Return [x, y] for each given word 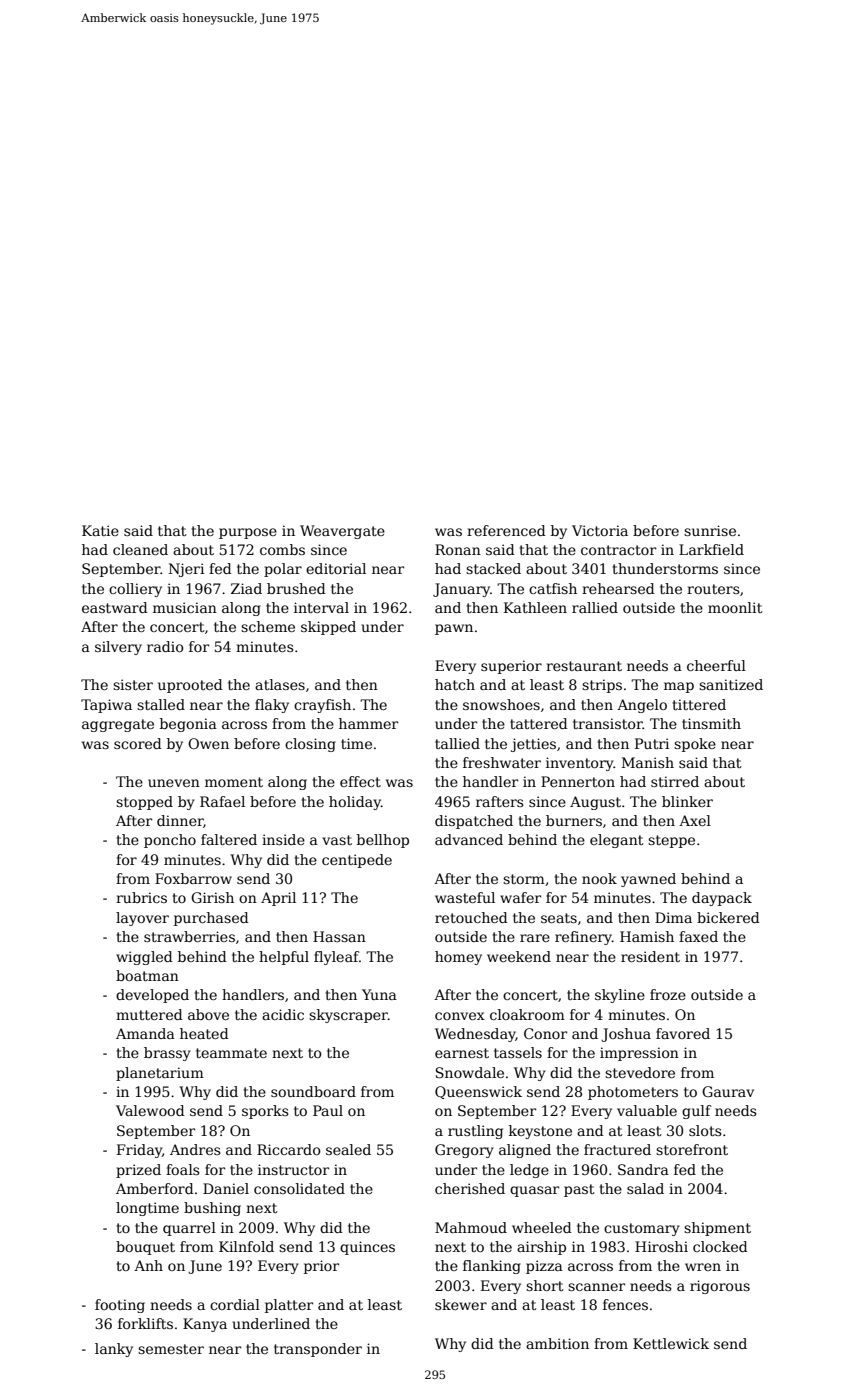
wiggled [144, 958]
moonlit [735, 607]
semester [171, 1349]
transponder [318, 1350]
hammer [368, 723]
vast [337, 840]
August [595, 803]
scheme [268, 626]
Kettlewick [671, 1343]
